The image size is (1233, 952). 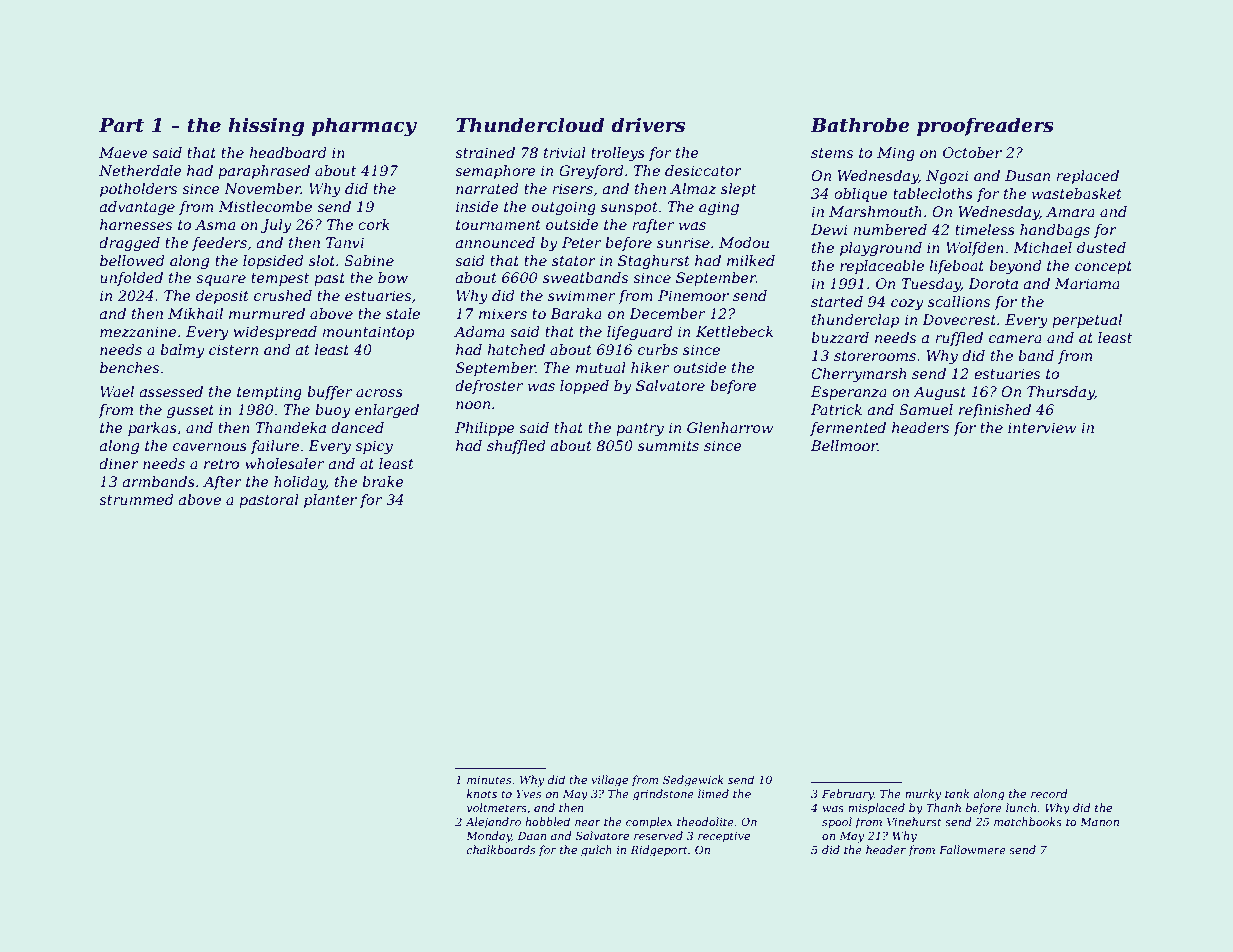 I want to click on Maeve, so click(x=123, y=152).
